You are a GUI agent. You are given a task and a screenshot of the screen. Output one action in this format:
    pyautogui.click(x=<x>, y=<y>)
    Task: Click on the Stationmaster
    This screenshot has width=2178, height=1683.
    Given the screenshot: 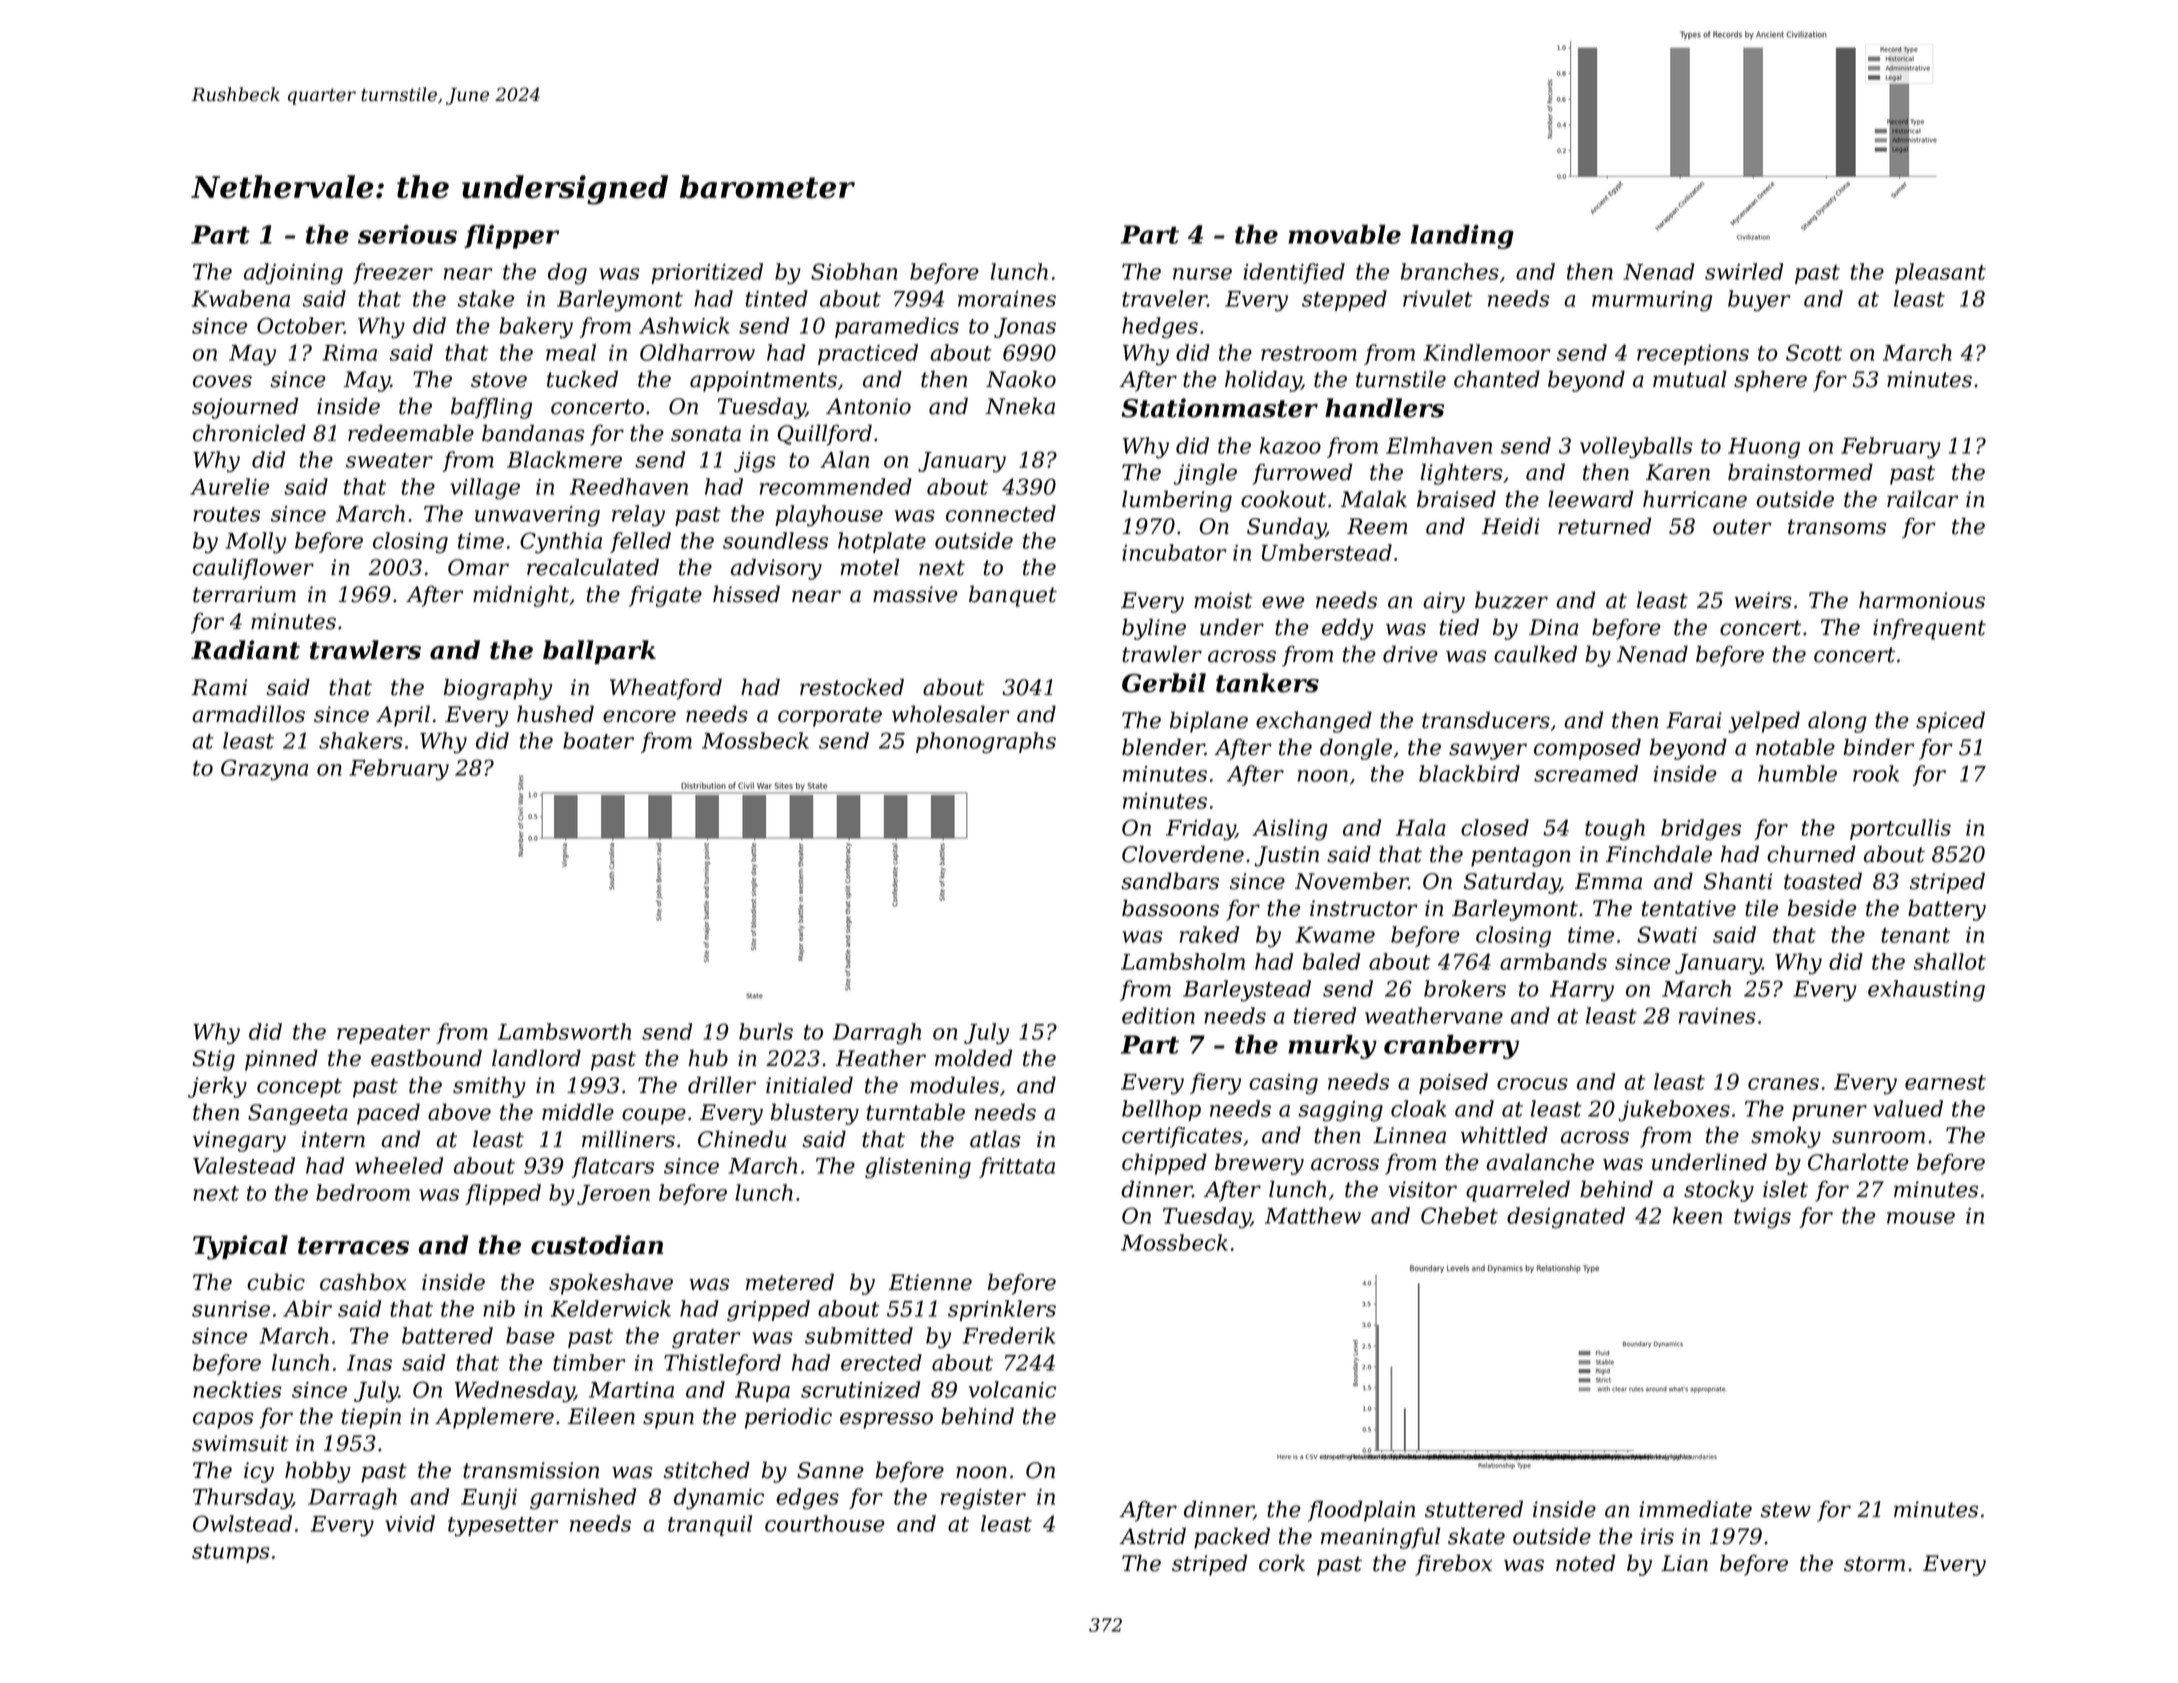 What is the action you would take?
    pyautogui.click(x=1219, y=408)
